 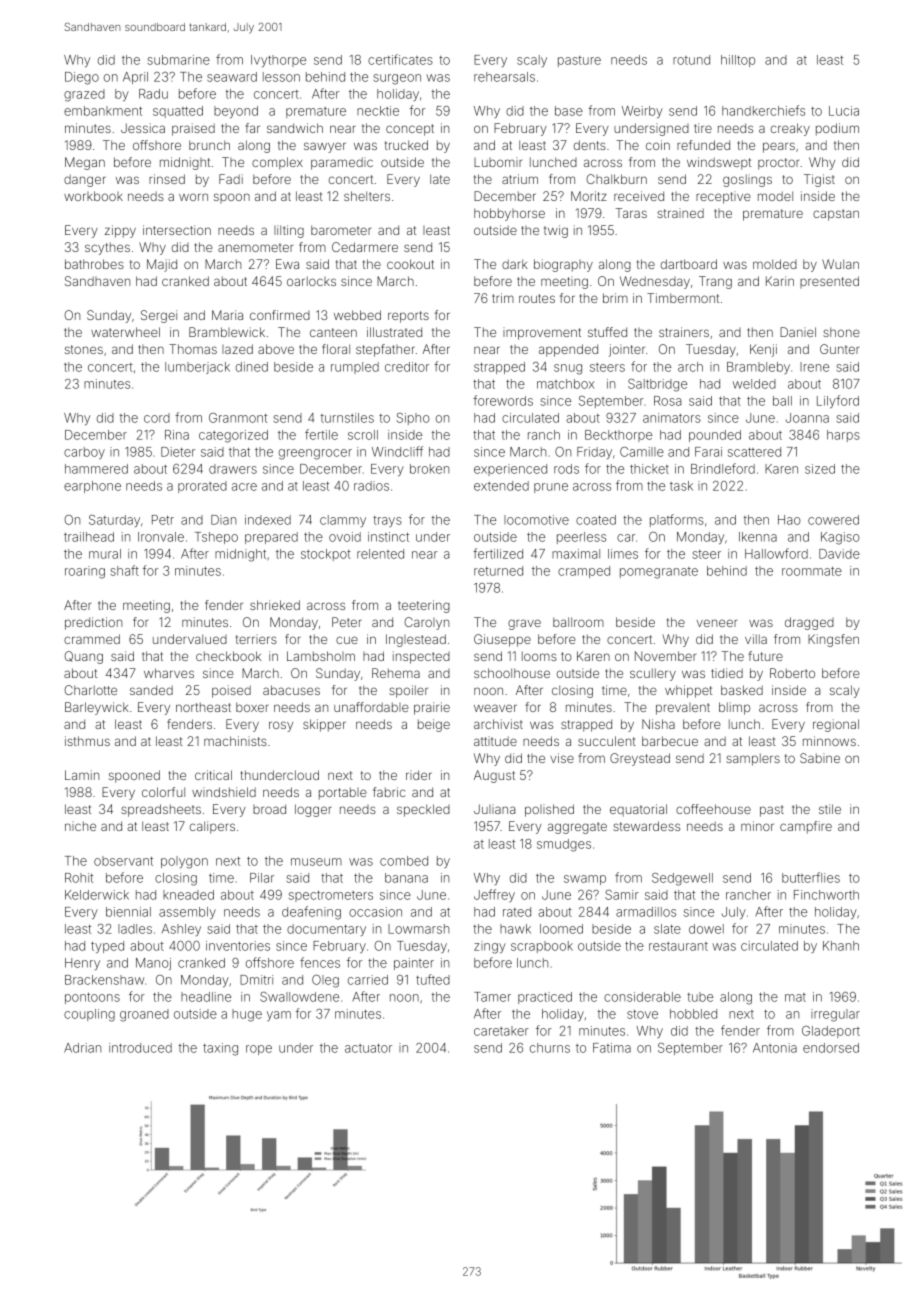 I want to click on painter, so click(x=414, y=964).
